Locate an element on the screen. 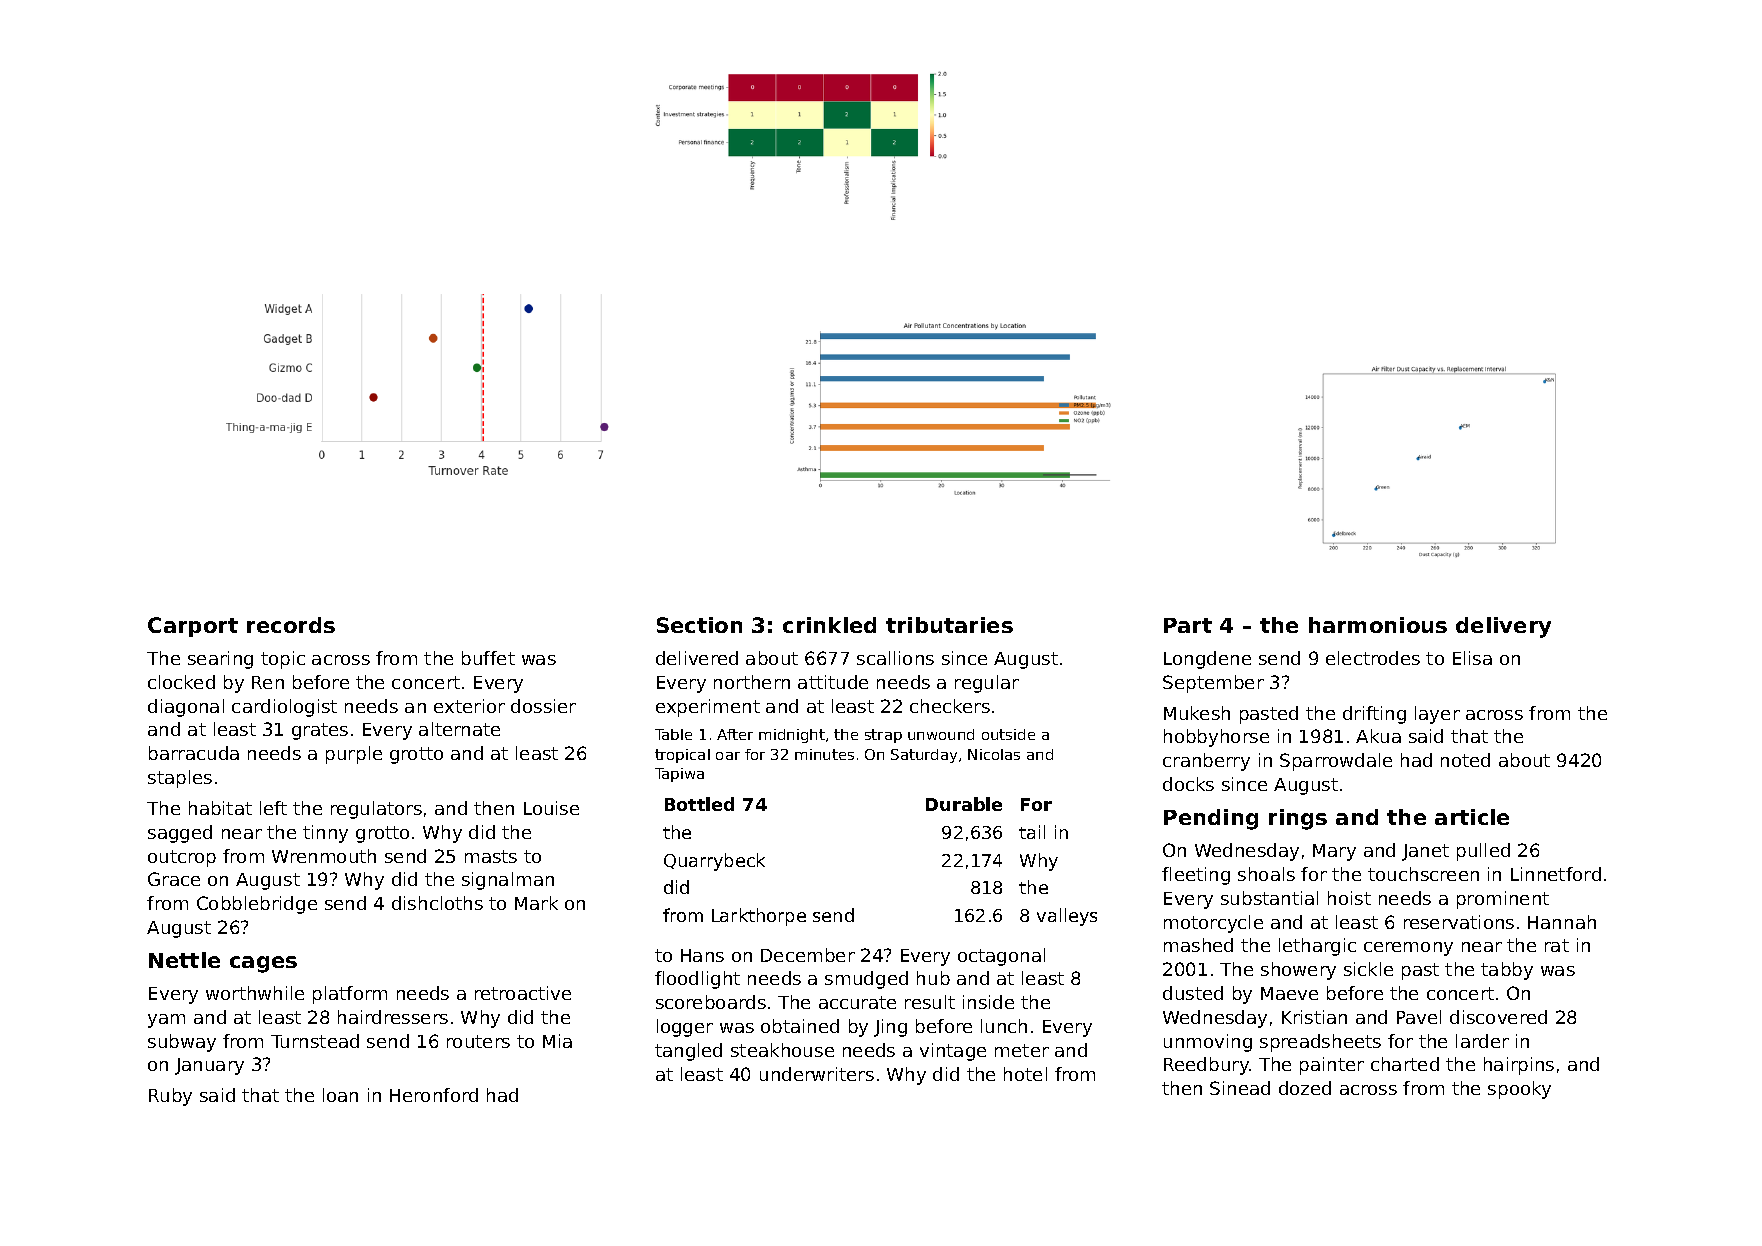 The image size is (1762, 1246). Section is located at coordinates (699, 625).
